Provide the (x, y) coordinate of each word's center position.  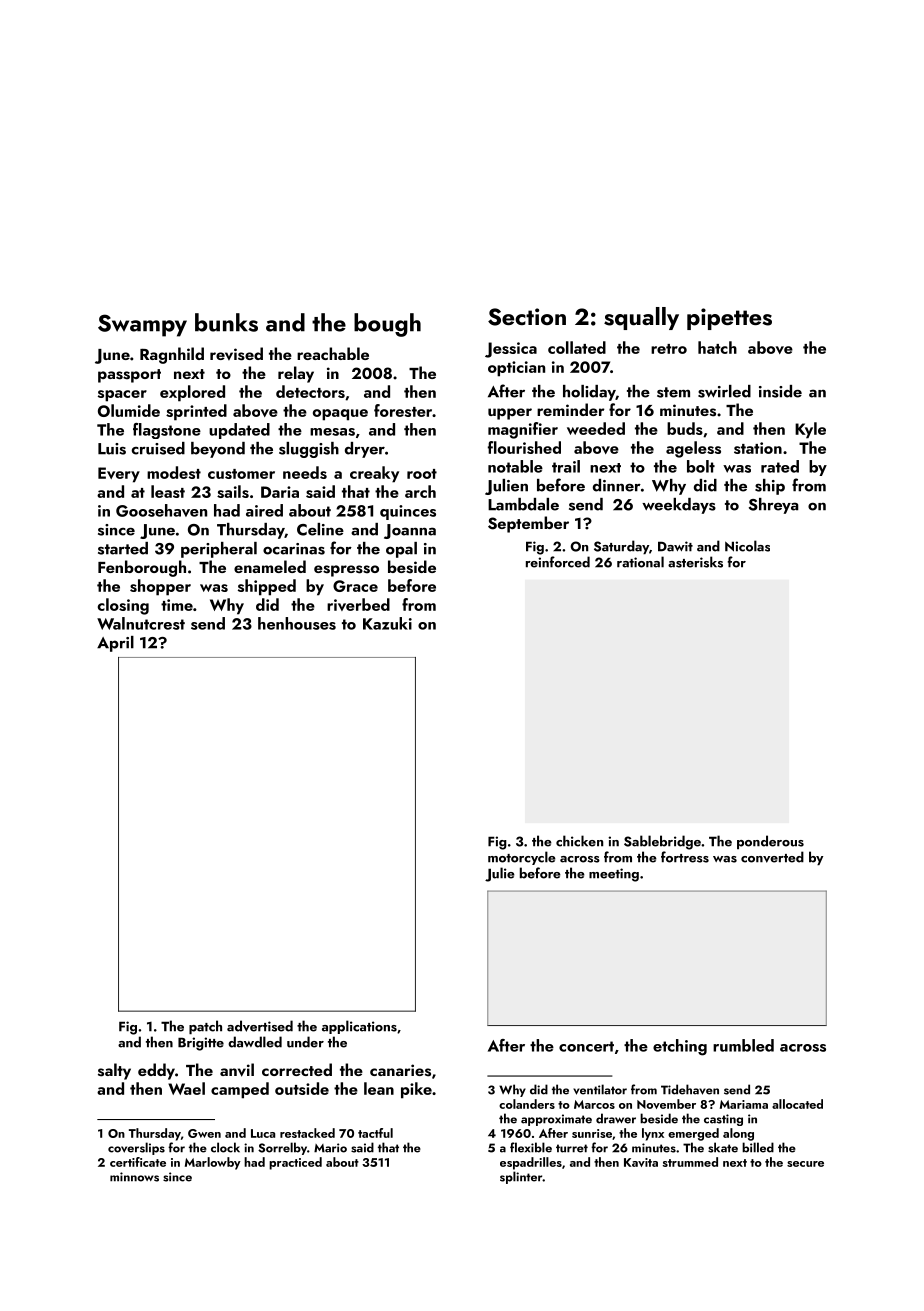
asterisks (695, 562)
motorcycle (522, 858)
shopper (160, 587)
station (758, 448)
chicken (579, 841)
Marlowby (213, 1163)
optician (516, 369)
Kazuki (387, 623)
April (115, 644)
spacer (122, 396)
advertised (260, 1026)
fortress (685, 857)
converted (772, 857)
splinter (521, 1177)
